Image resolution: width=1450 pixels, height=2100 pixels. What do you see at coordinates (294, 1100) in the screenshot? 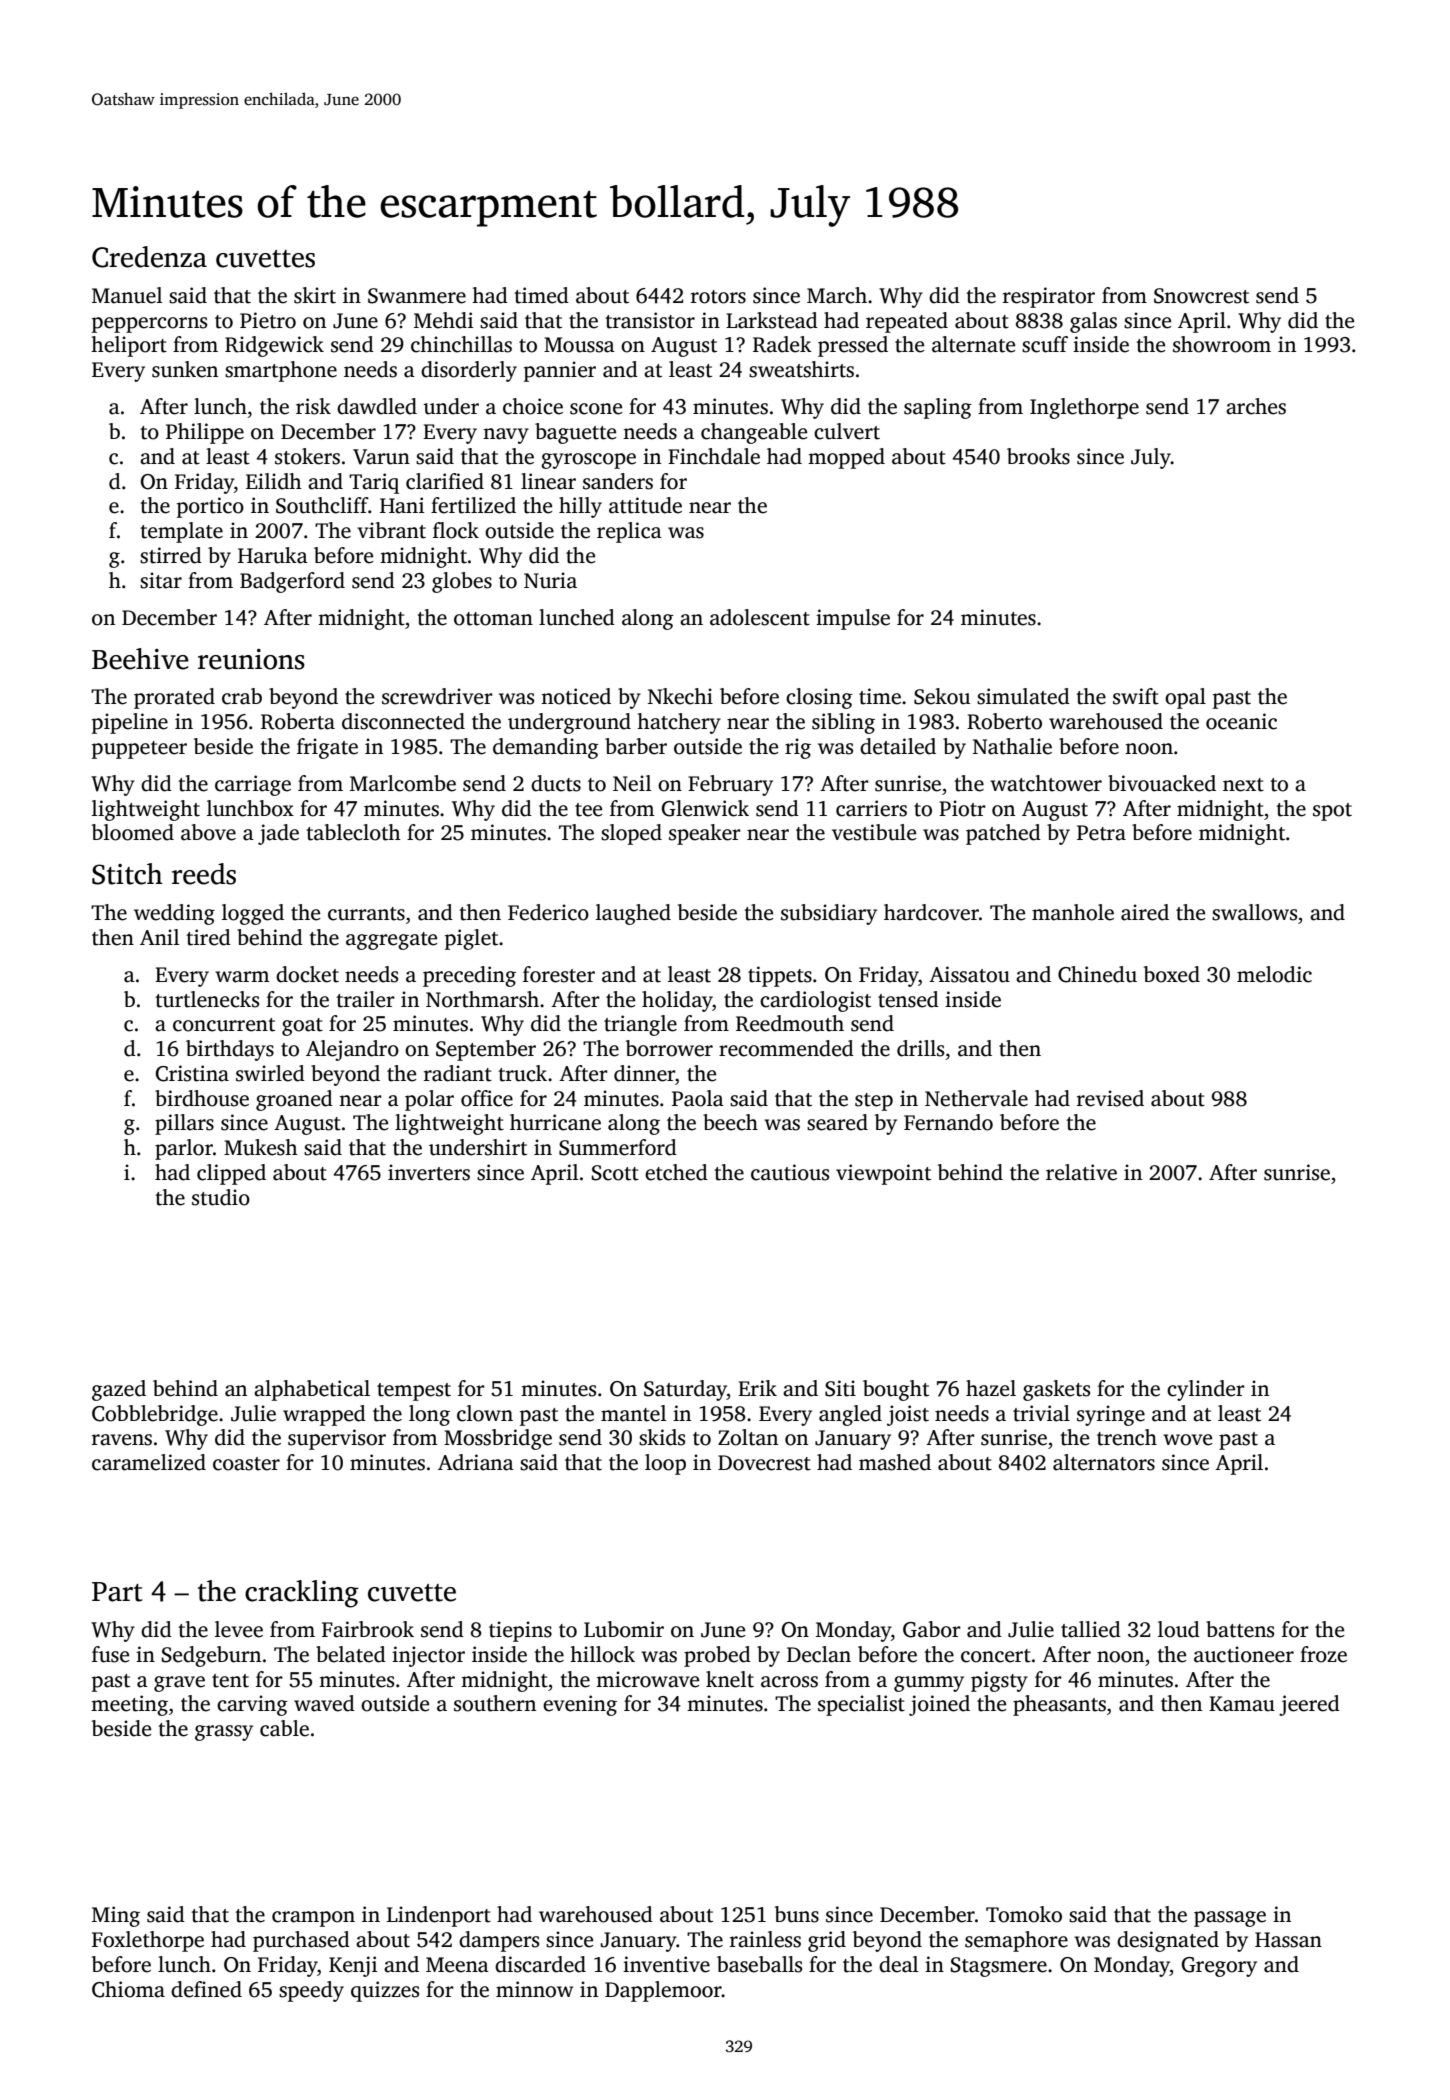
I see `groaned` at bounding box center [294, 1100].
